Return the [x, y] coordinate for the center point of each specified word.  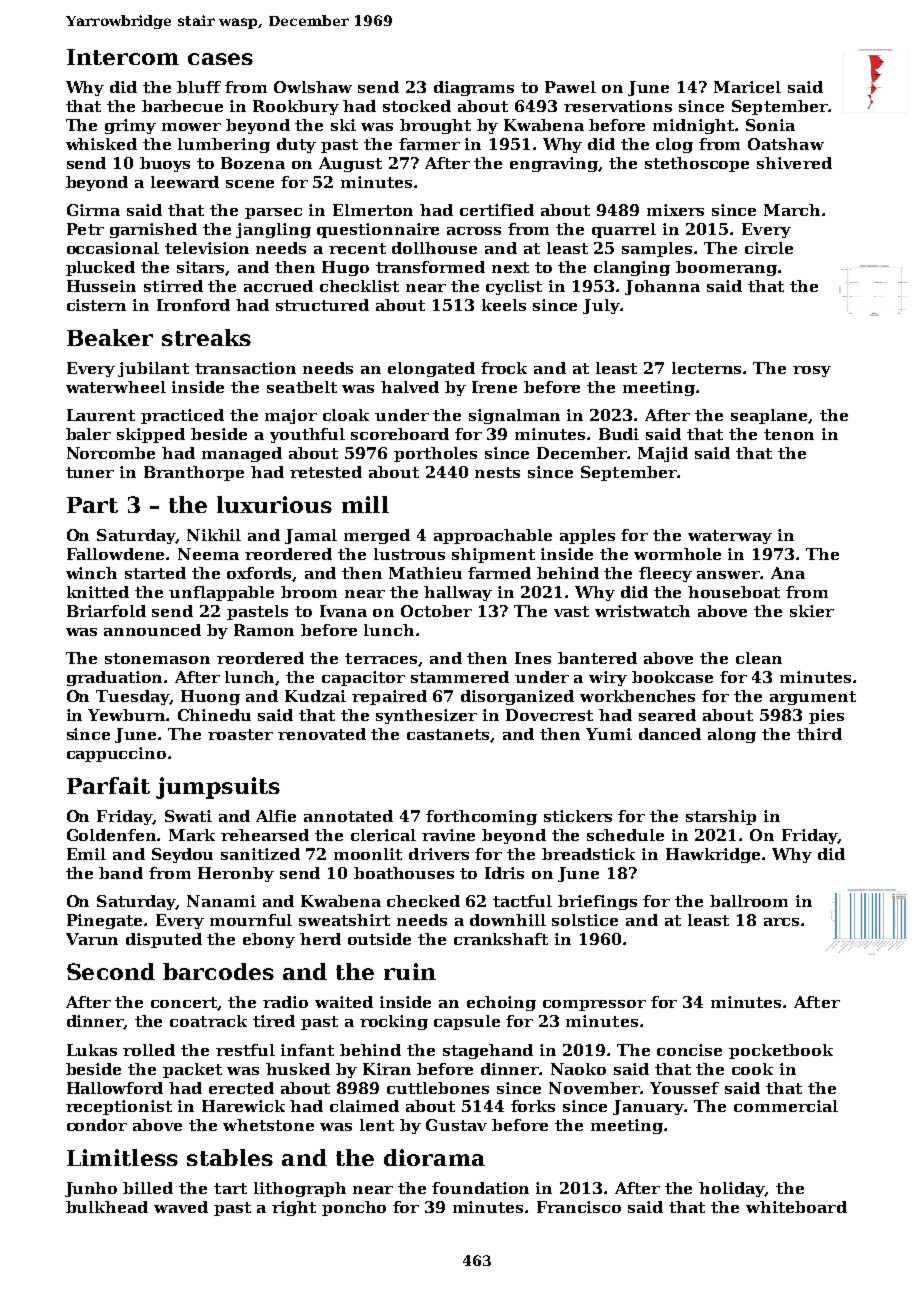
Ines [533, 658]
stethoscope [697, 164]
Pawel [570, 87]
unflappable [221, 593]
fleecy [665, 574]
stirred [173, 286]
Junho [91, 1189]
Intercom [123, 57]
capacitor [363, 678]
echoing [501, 1003]
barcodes [218, 971]
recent [357, 248]
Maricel [747, 87]
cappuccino [116, 754]
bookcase [672, 677]
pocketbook [781, 1051]
